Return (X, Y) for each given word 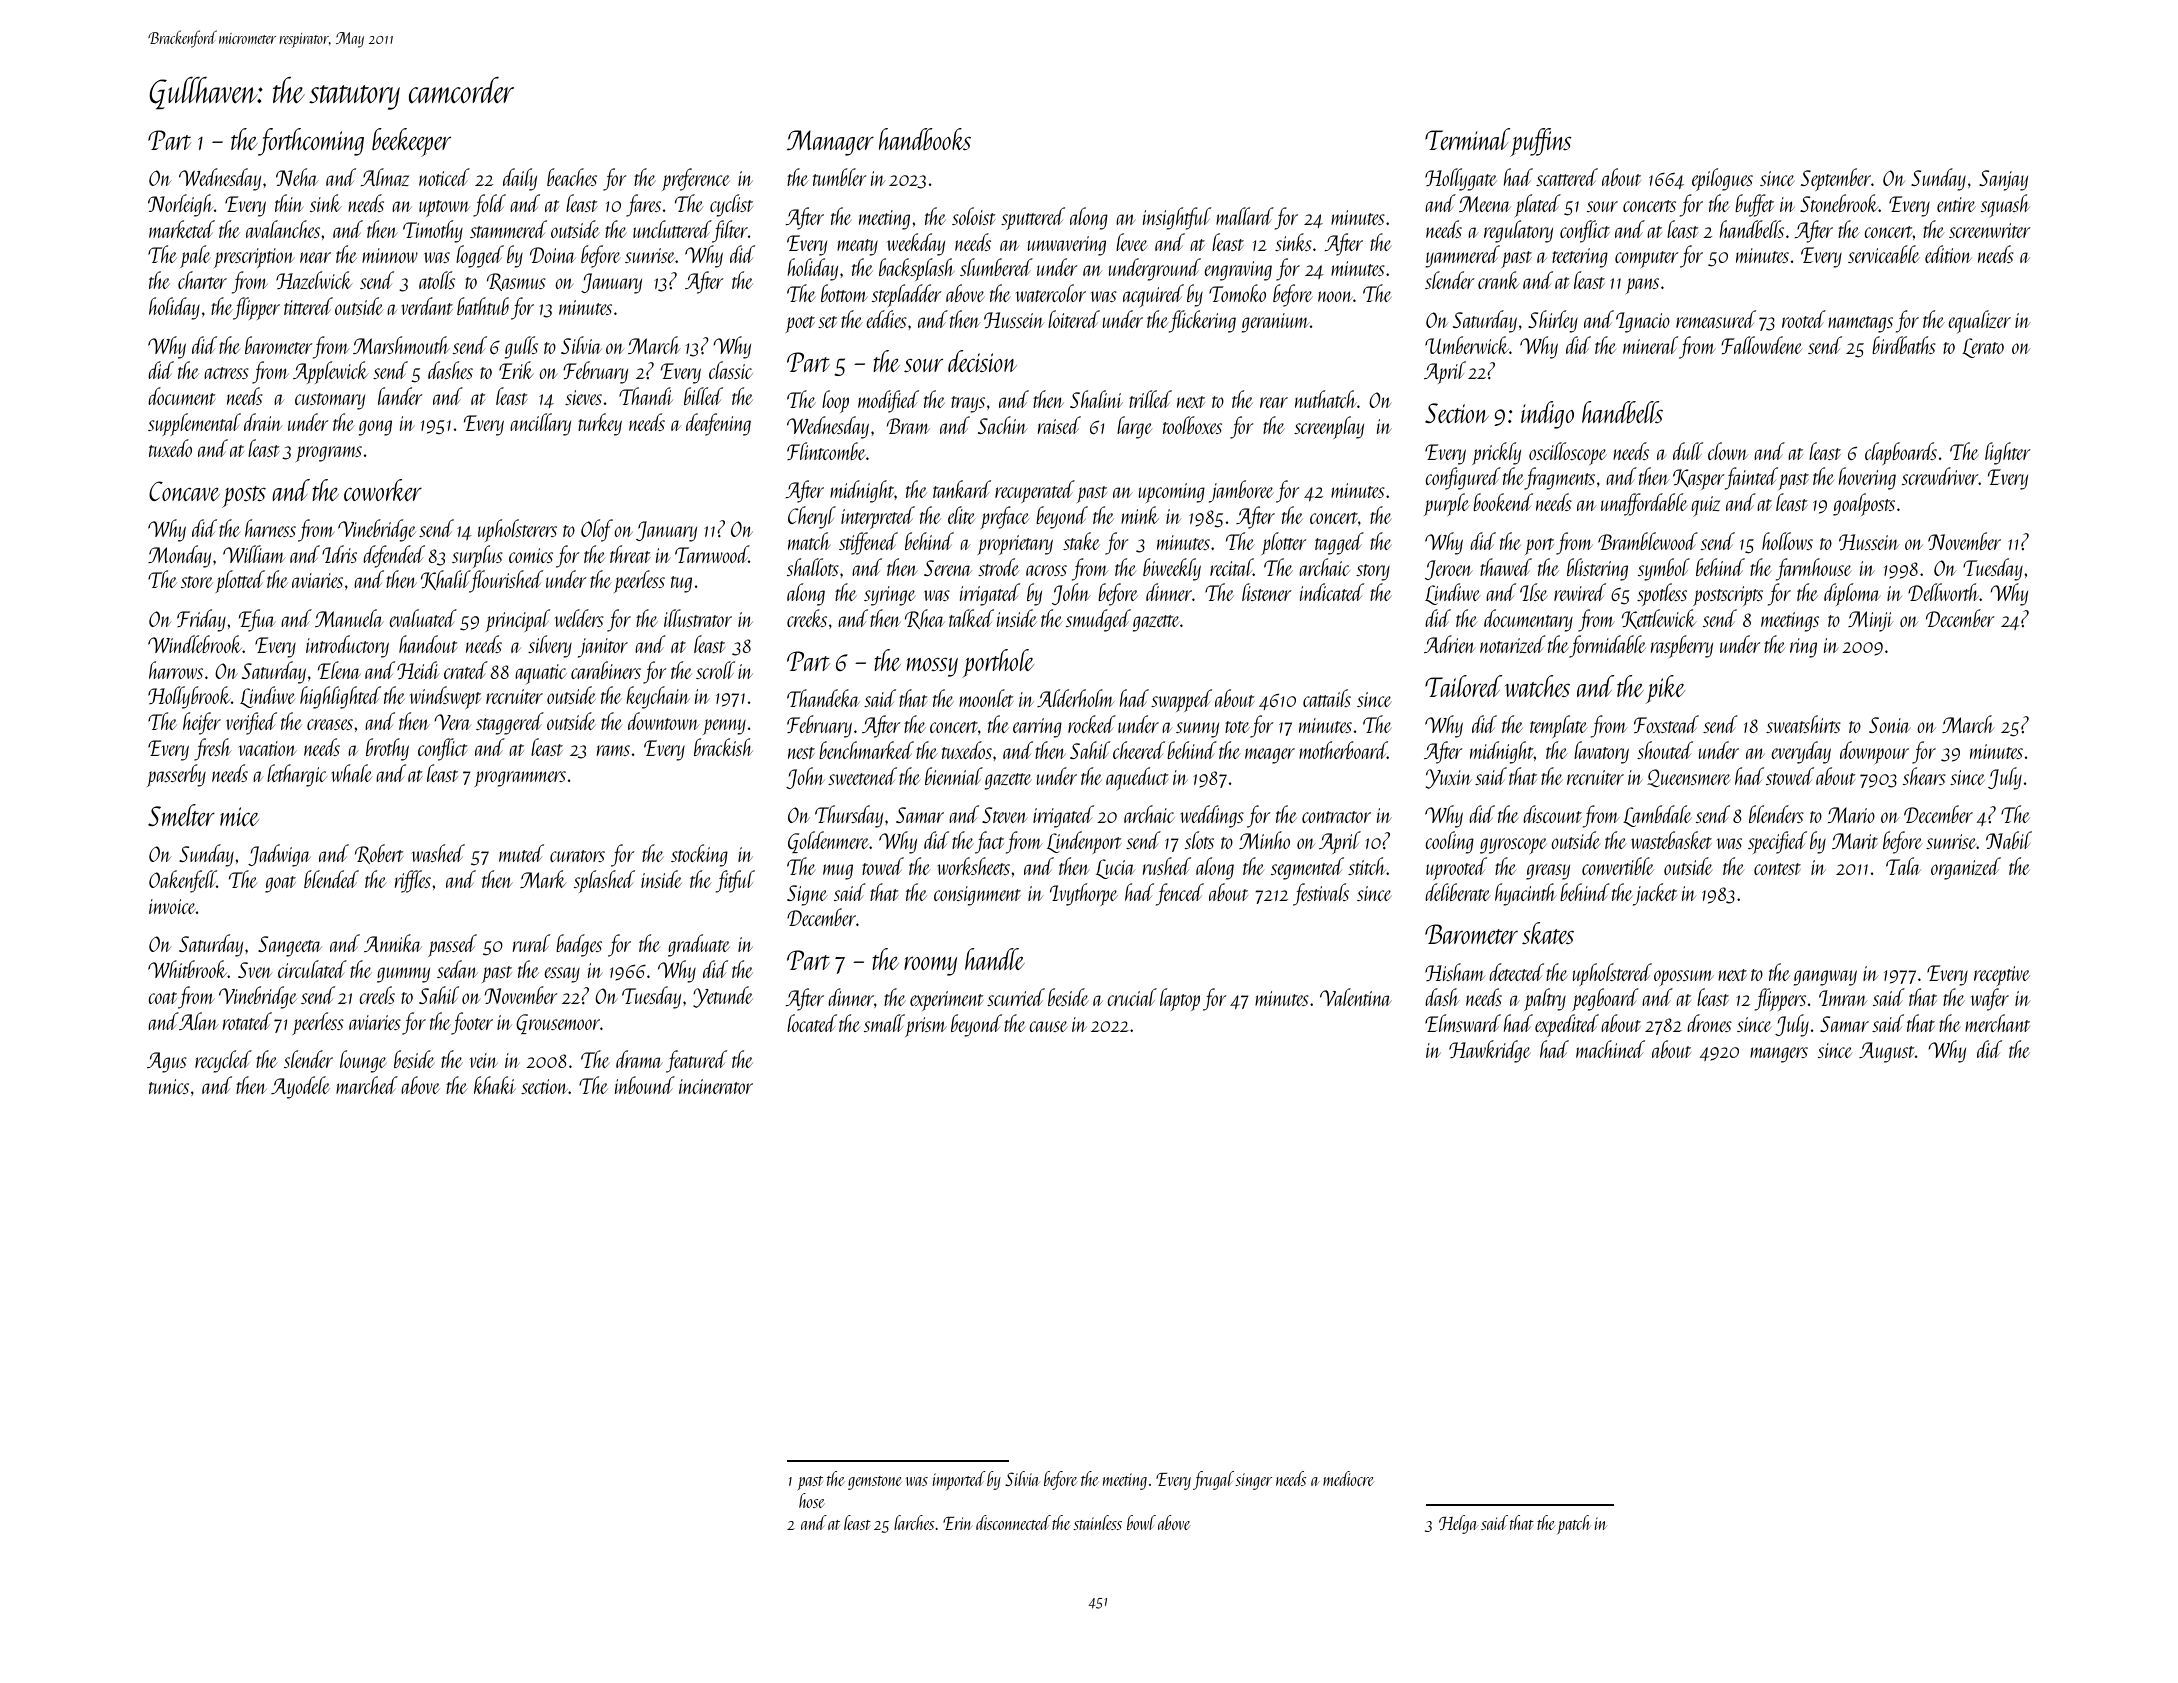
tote (1237, 727)
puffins (1541, 142)
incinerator (716, 1086)
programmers (520, 779)
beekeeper (411, 142)
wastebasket (1671, 840)
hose (811, 1500)
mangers (1779, 1055)
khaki (494, 1085)
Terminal (1467, 139)
